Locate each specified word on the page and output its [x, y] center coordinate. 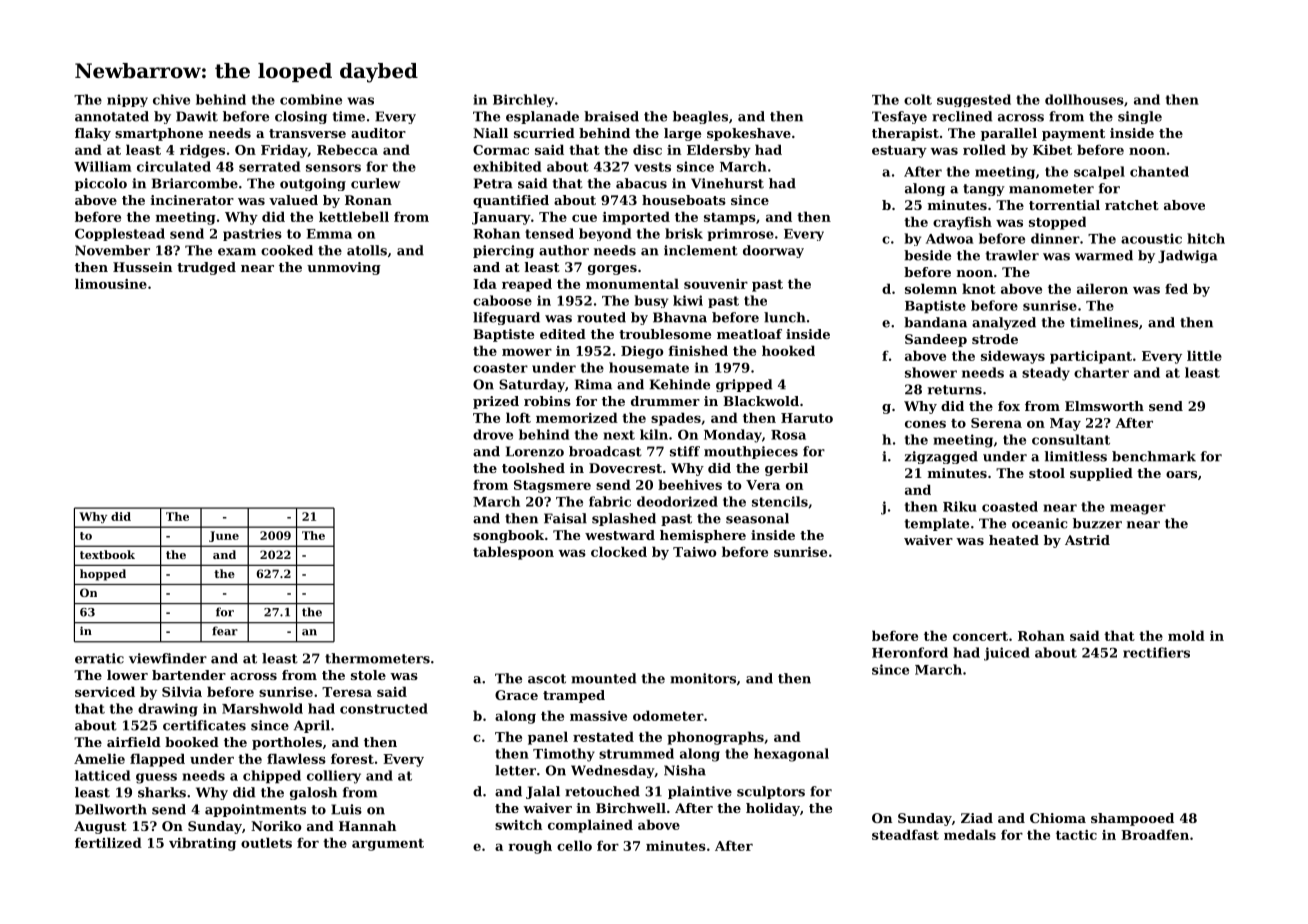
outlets [266, 842]
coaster [500, 368]
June [224, 536]
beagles [700, 117]
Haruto [807, 418]
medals [970, 834]
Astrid [1087, 540]
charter [1101, 372]
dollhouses [1084, 99]
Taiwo [695, 552]
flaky [93, 134]
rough [530, 847]
